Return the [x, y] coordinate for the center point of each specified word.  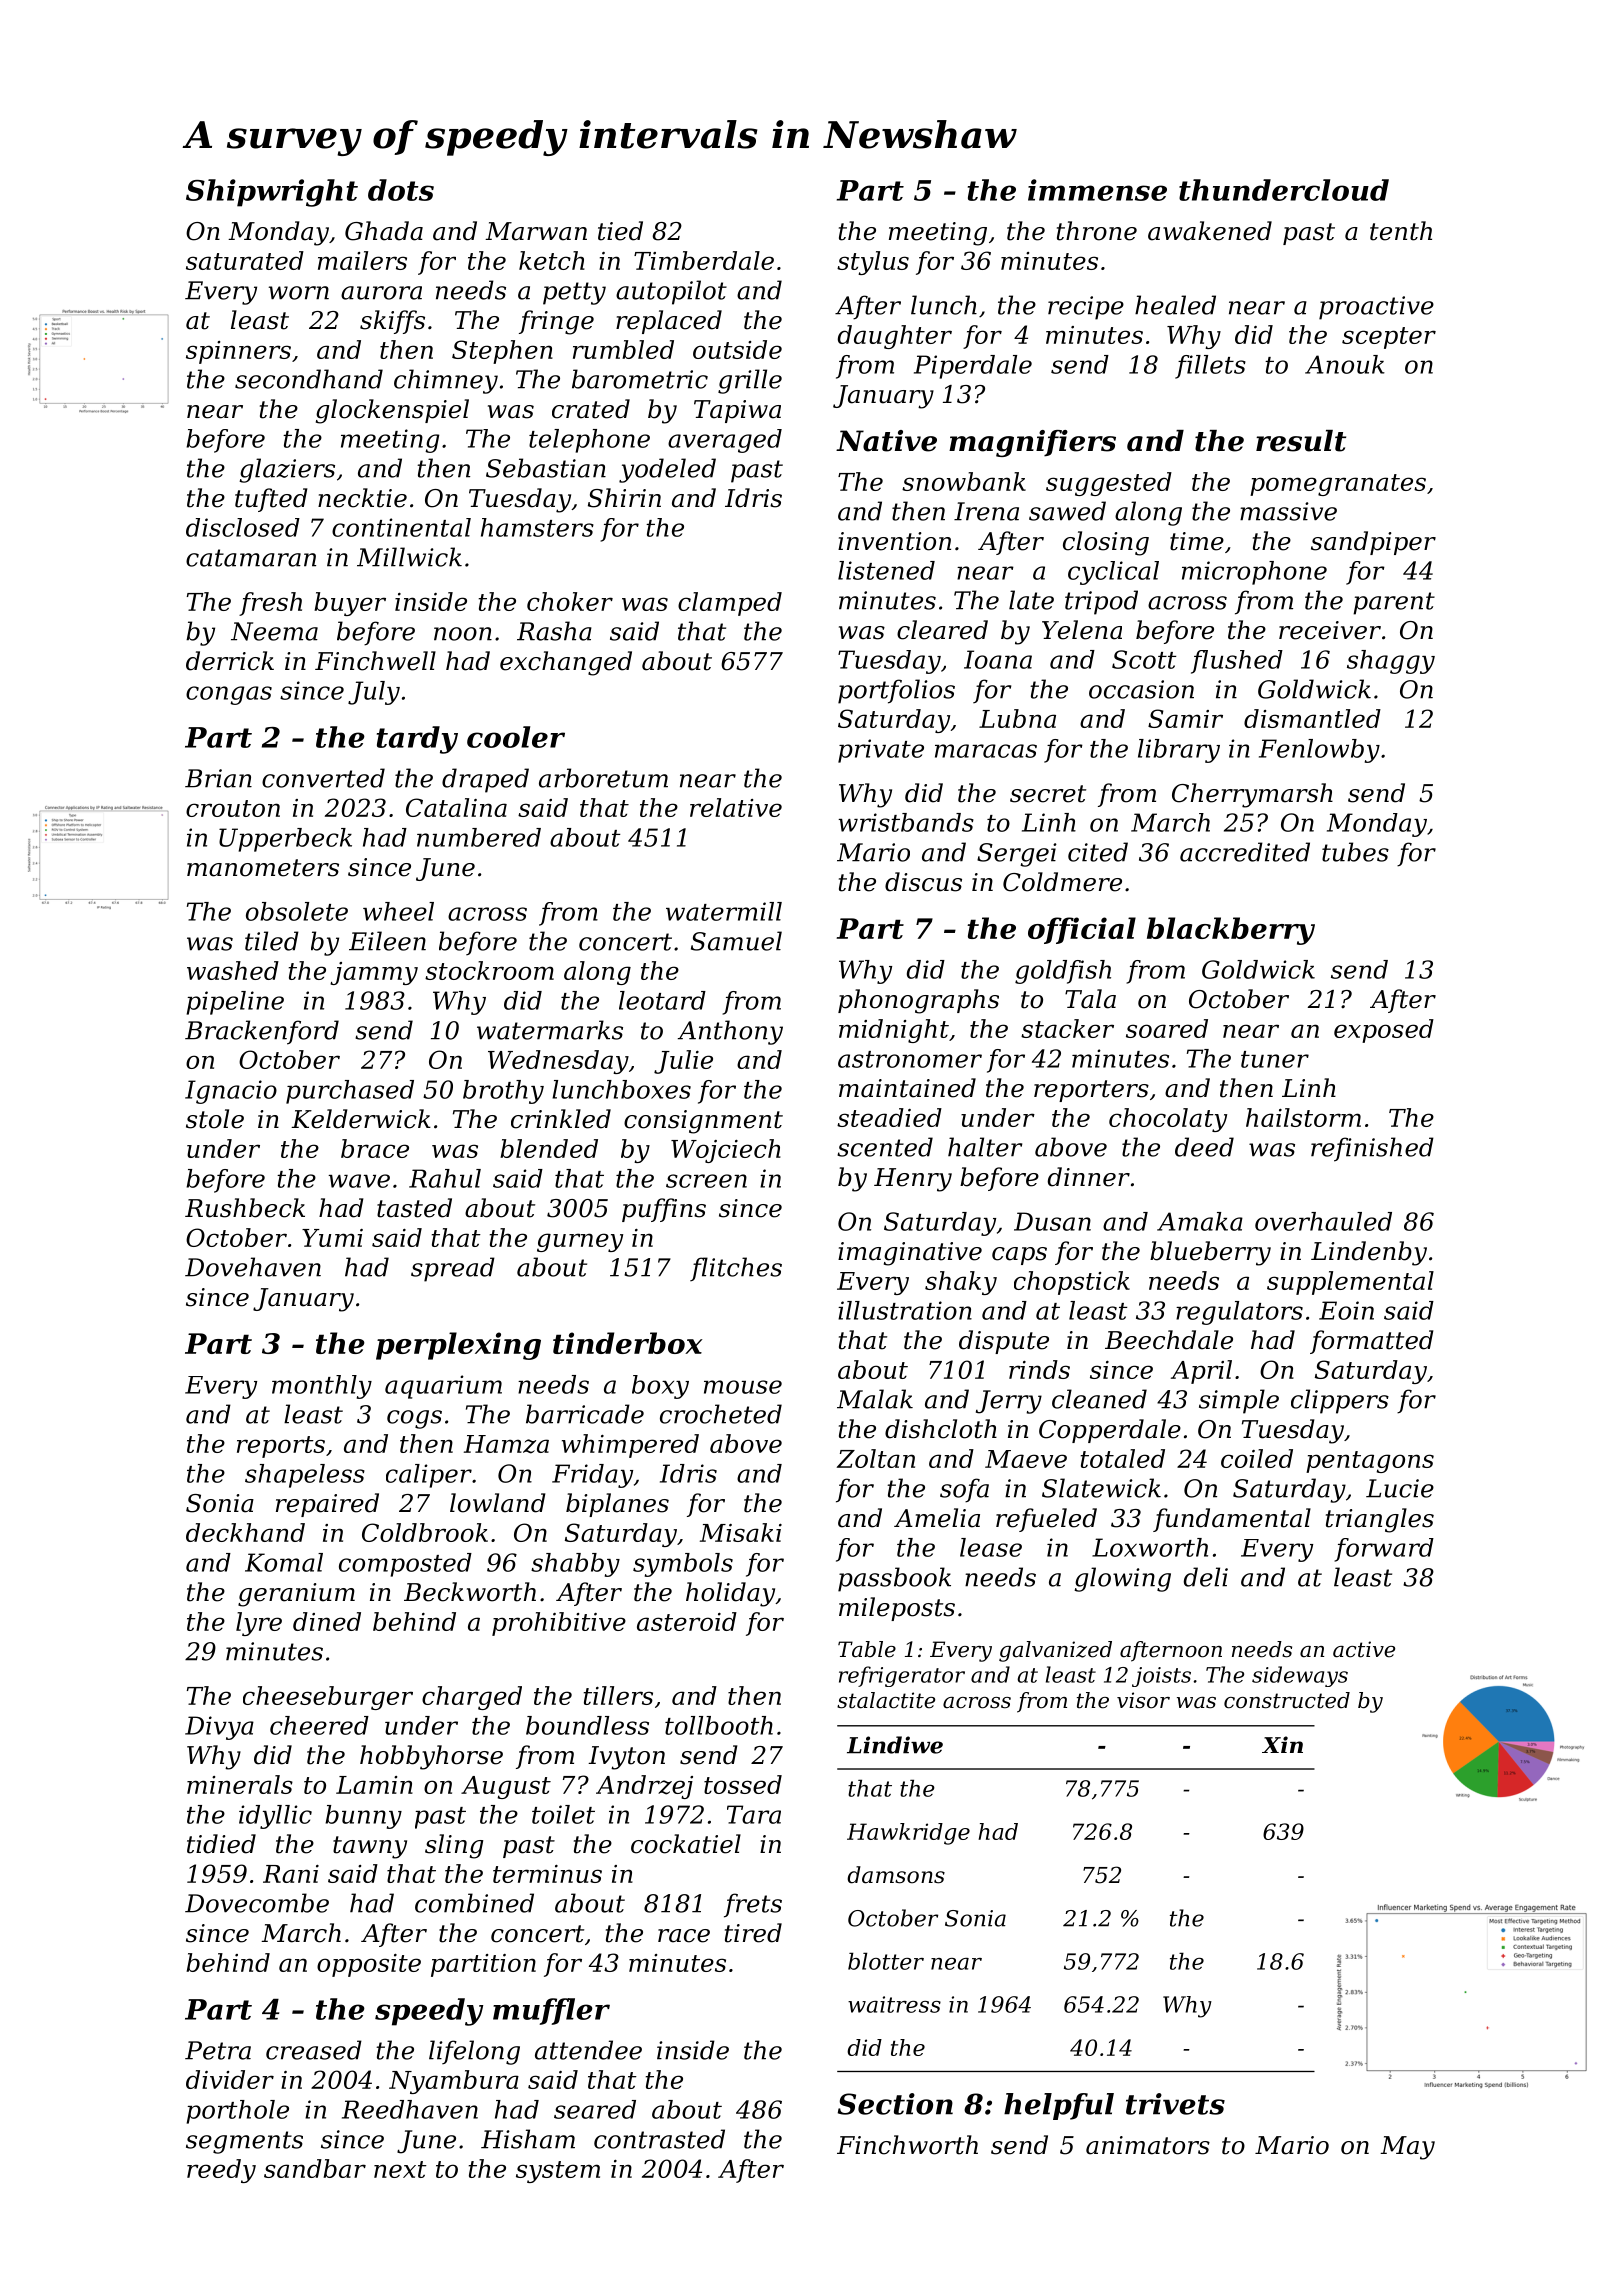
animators [1148, 2145]
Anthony [730, 1032]
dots [401, 190]
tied [620, 231]
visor [1143, 1700]
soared [1167, 1028]
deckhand [245, 1532]
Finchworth [907, 2145]
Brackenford [262, 1032]
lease [991, 1547]
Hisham [528, 2139]
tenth [1401, 231]
